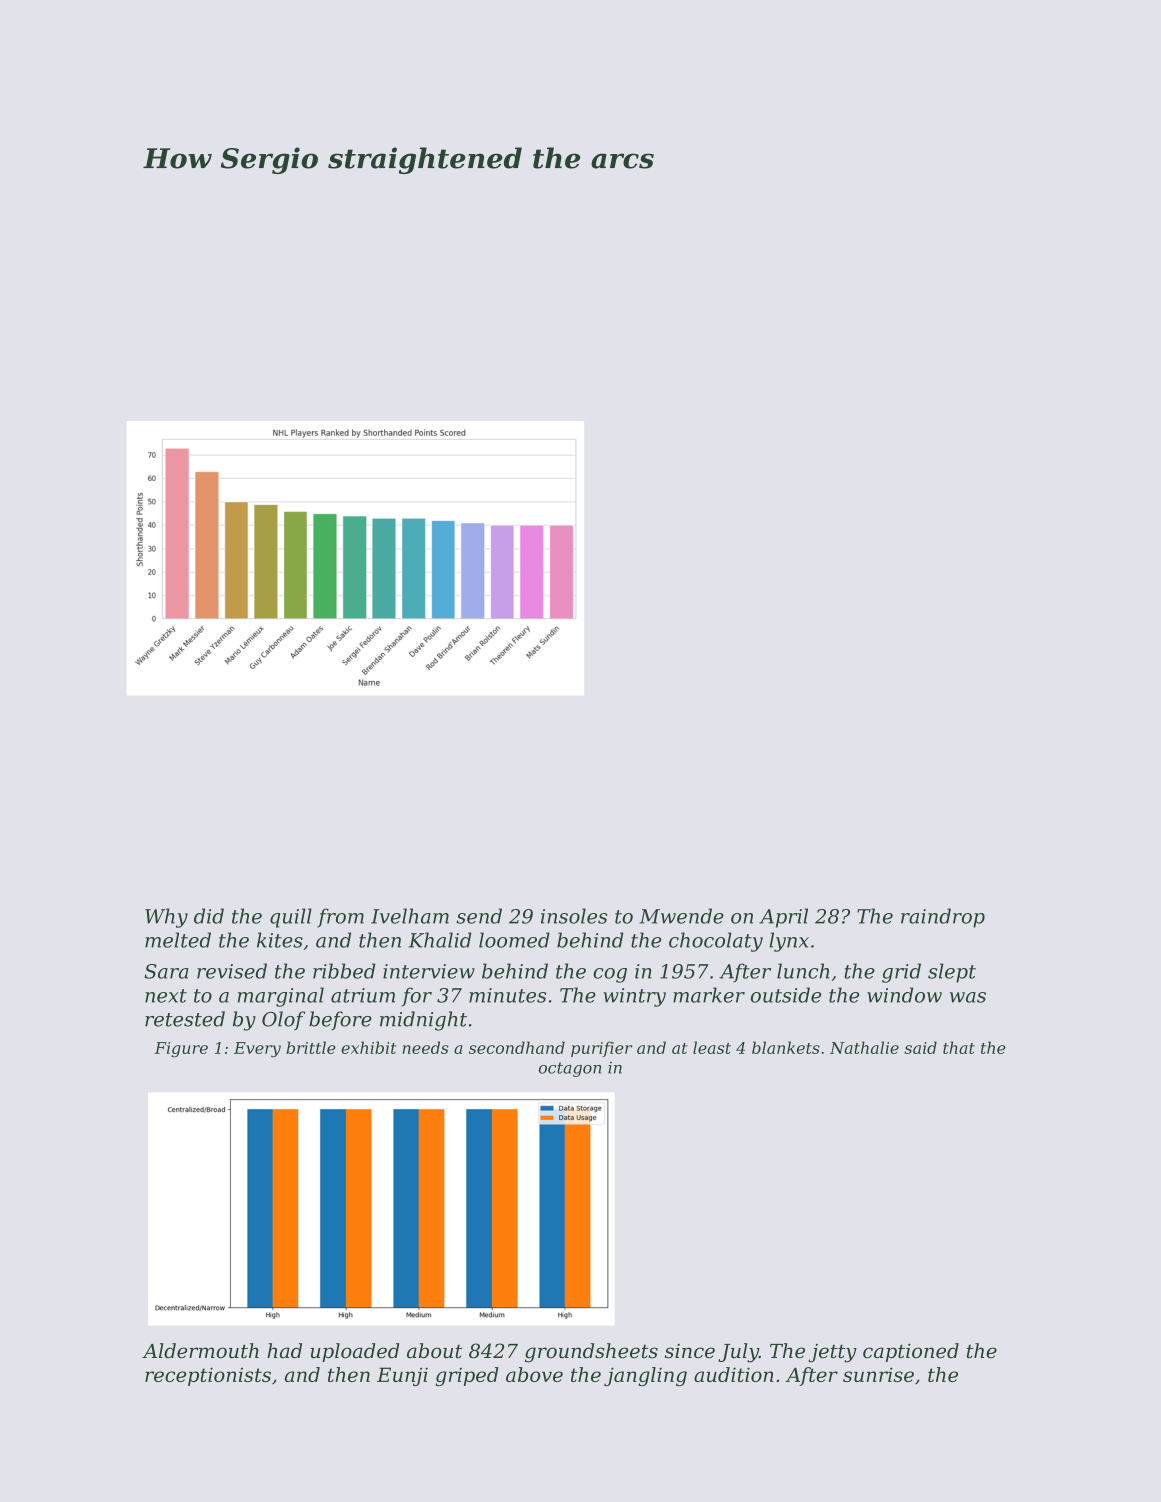 The image size is (1161, 1502). I want to click on receptionists, so click(208, 1376).
